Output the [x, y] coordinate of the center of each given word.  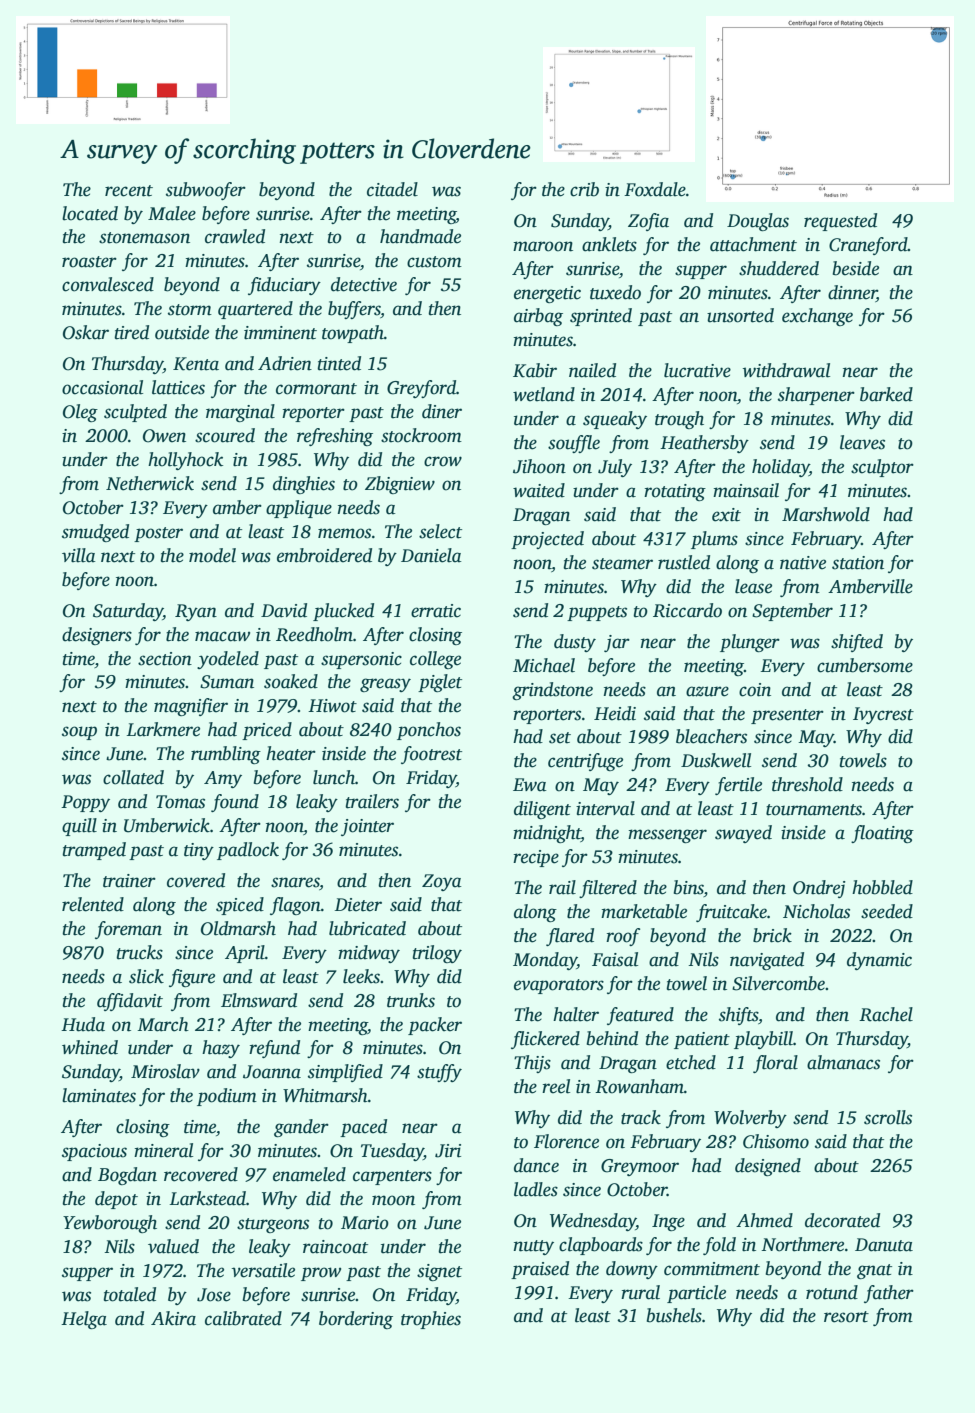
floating [882, 834]
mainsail [746, 490]
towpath [353, 334]
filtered [608, 889]
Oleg [80, 413]
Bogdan [127, 1176]
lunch [334, 777]
